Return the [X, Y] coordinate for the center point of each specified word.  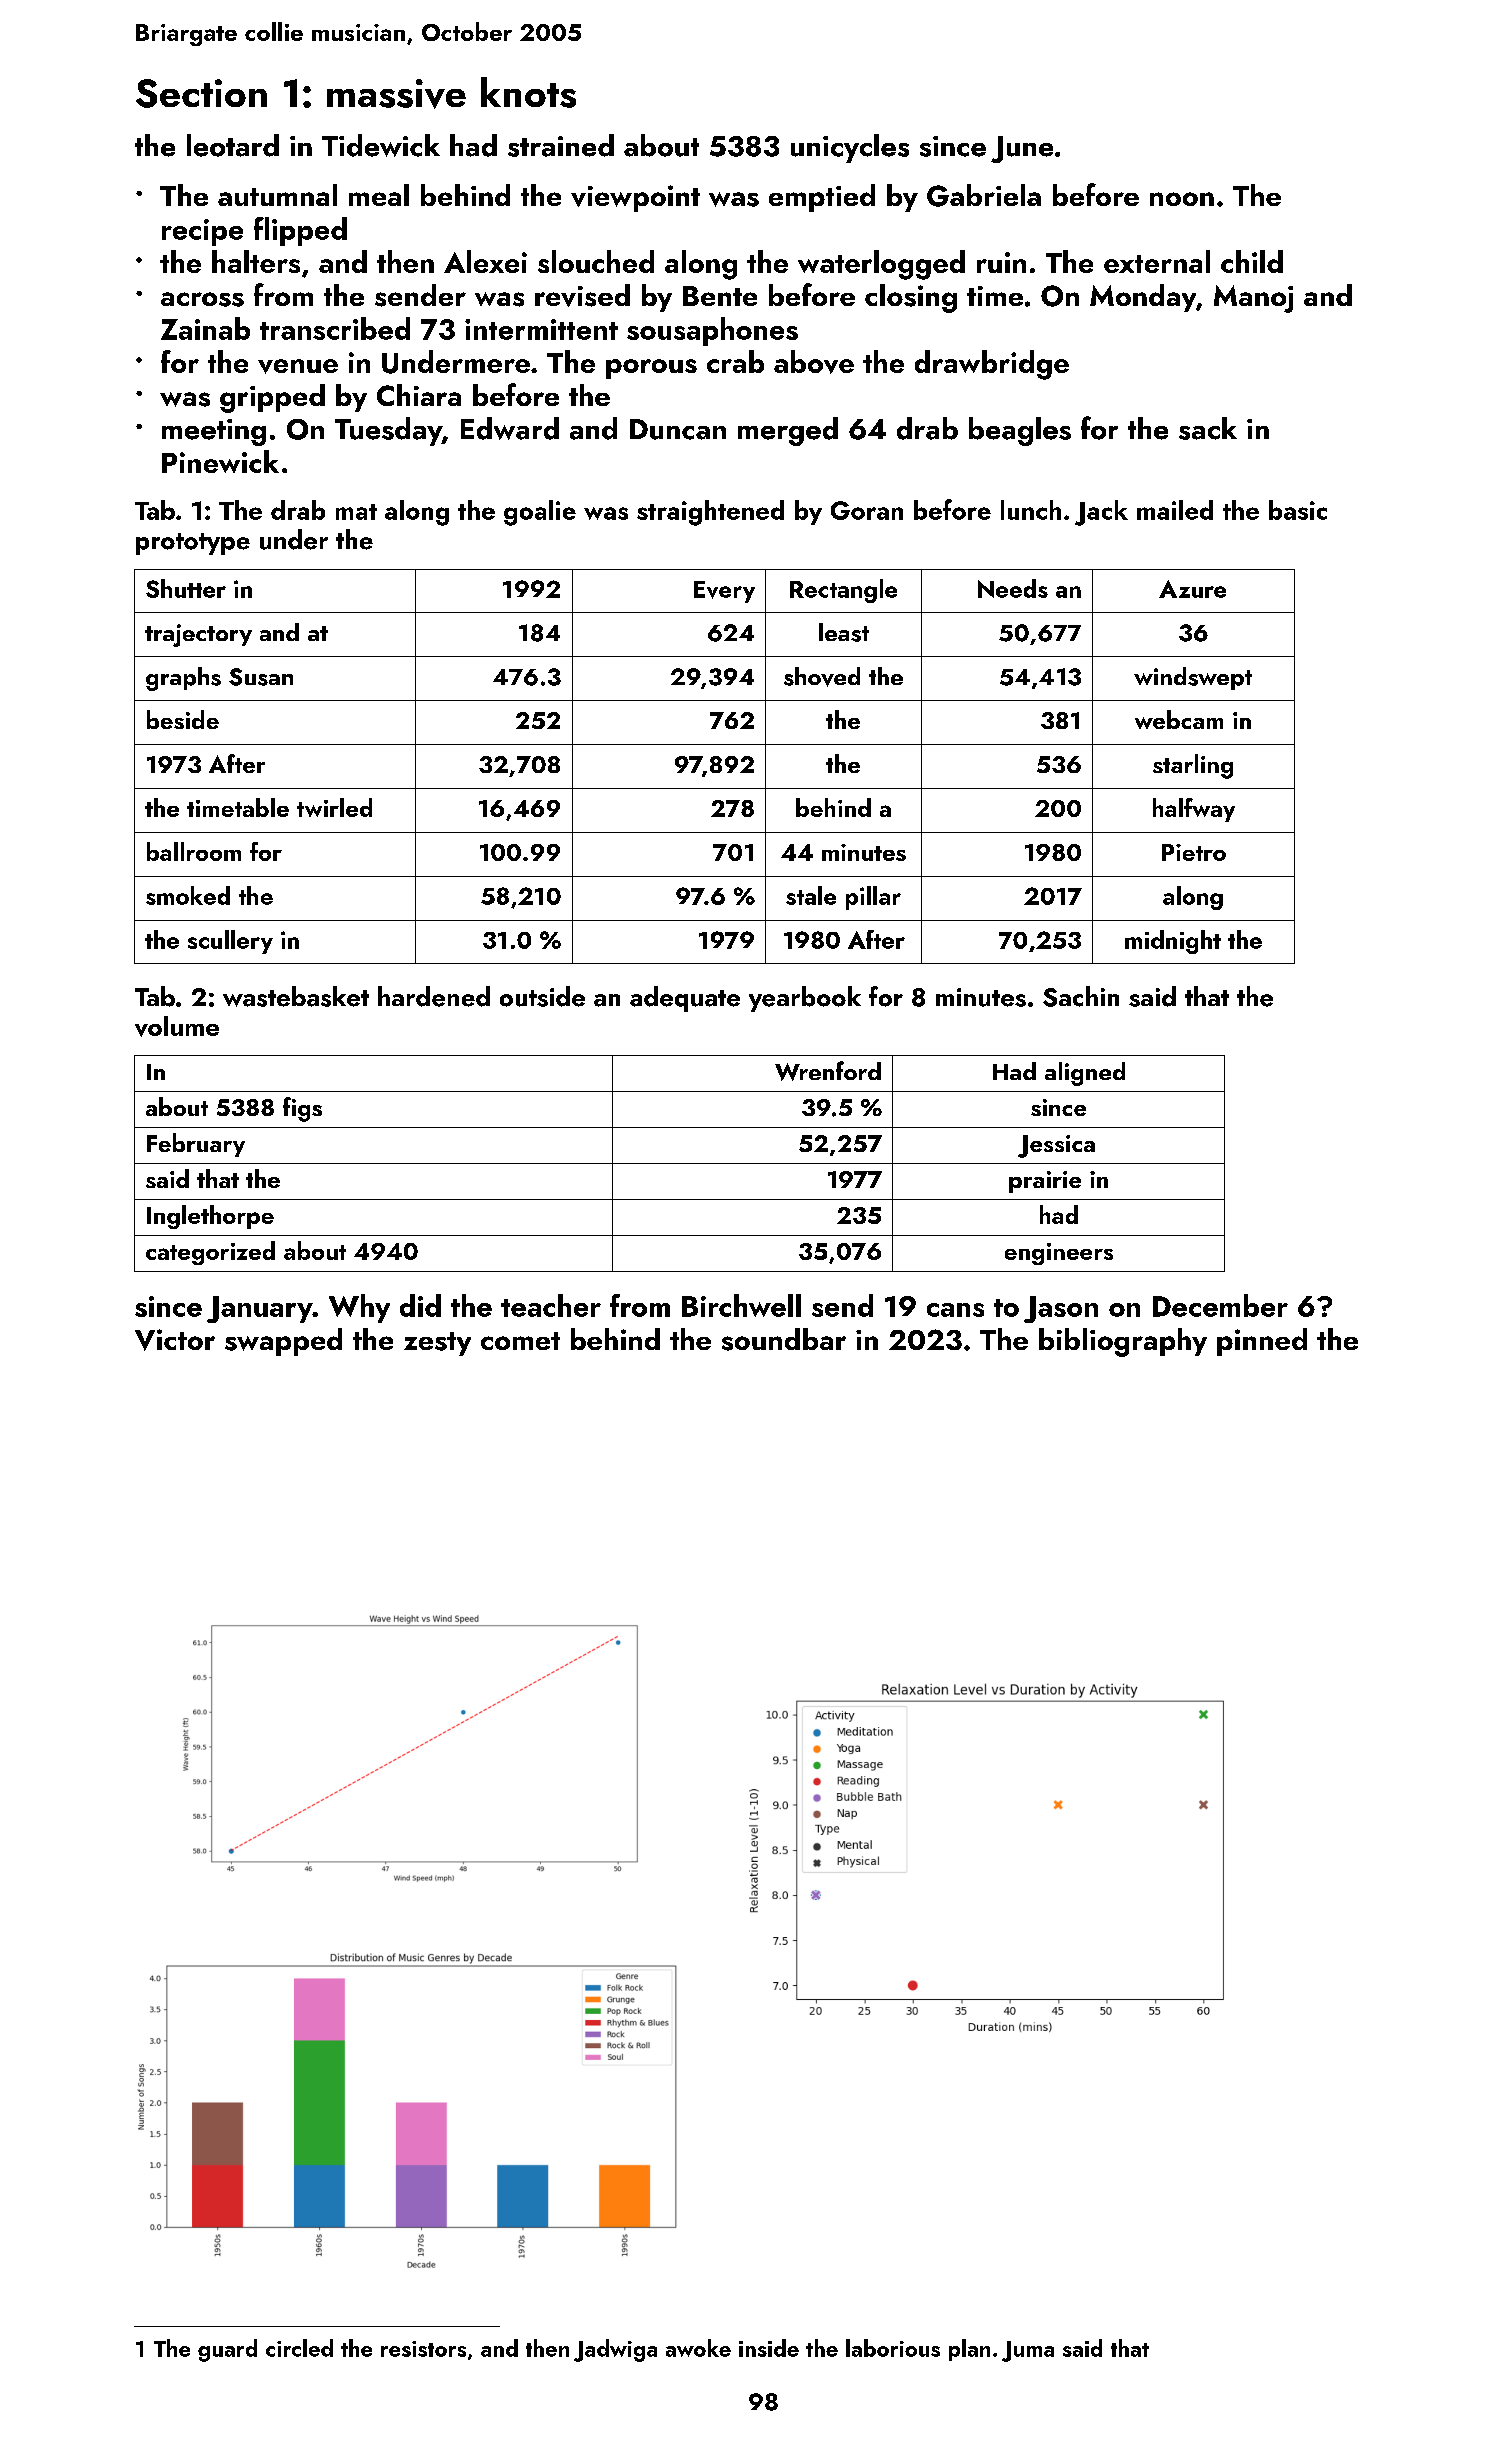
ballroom [194, 851]
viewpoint [635, 198]
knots [528, 92]
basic [1298, 510]
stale [811, 895]
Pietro [1194, 852]
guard [227, 2350]
